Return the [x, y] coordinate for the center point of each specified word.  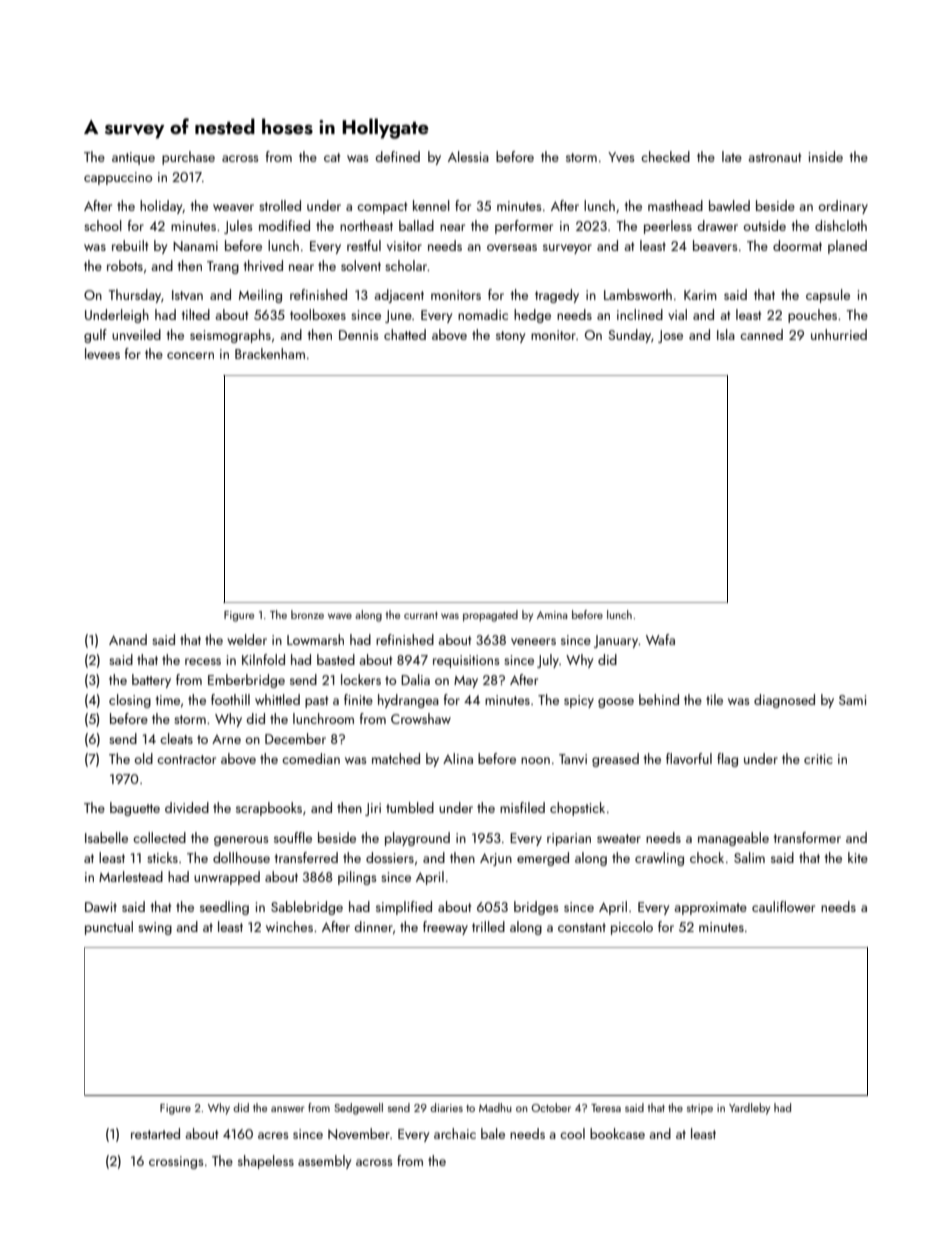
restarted [155, 1133]
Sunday [629, 336]
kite [858, 857]
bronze [307, 614]
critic [818, 759]
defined [397, 156]
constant [582, 927]
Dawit [101, 907]
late [732, 156]
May [466, 682]
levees [102, 353]
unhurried [839, 334]
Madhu [495, 1107]
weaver [233, 207]
